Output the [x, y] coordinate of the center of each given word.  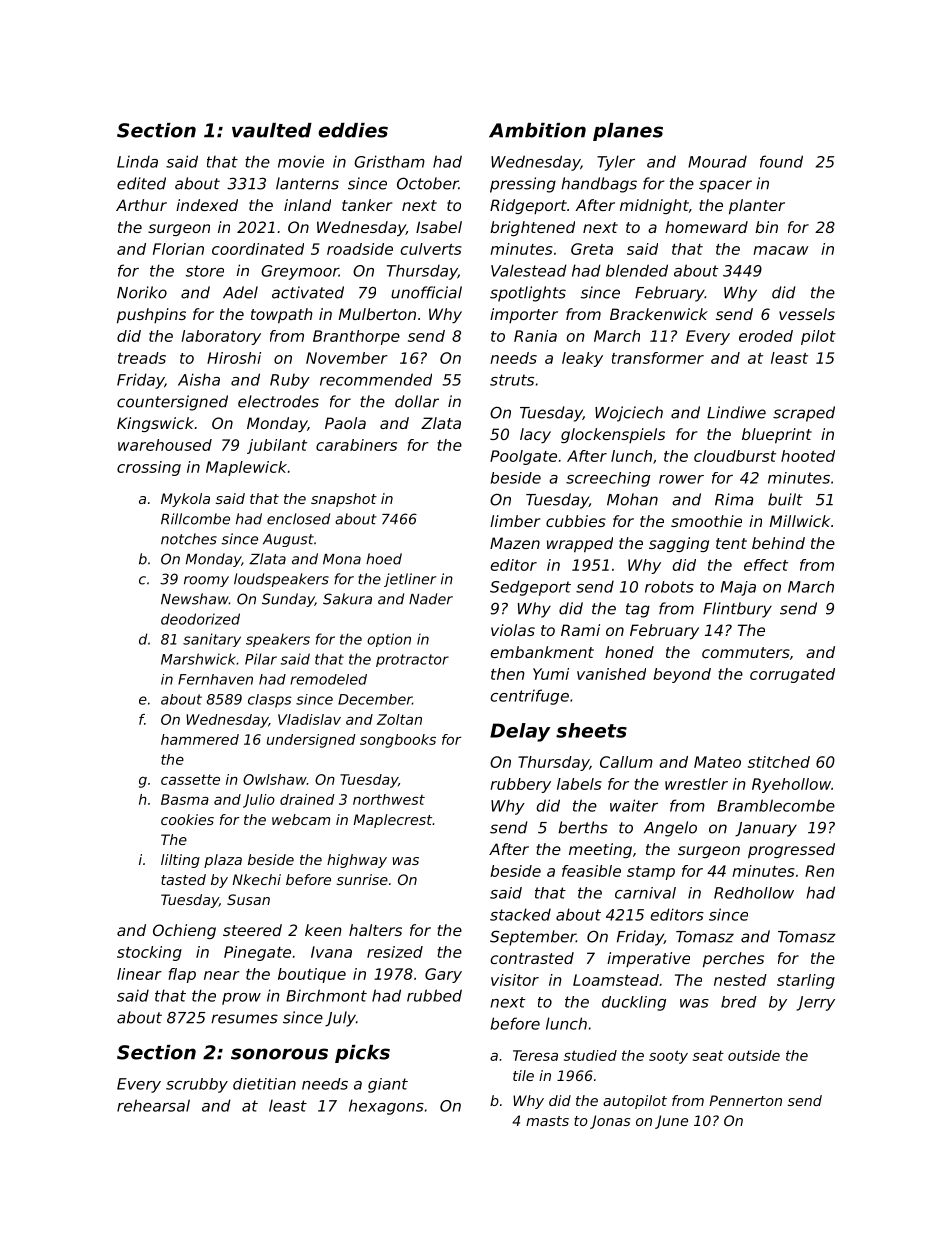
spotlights [528, 294]
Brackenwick [659, 314]
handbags [599, 185]
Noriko [142, 292]
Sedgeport [530, 588]
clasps [270, 701]
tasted [183, 879]
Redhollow [754, 893]
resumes [244, 1019]
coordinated [258, 249]
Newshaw [195, 599]
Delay [520, 732]
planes [628, 132]
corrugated [792, 675]
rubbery [520, 785]
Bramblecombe [776, 805]
